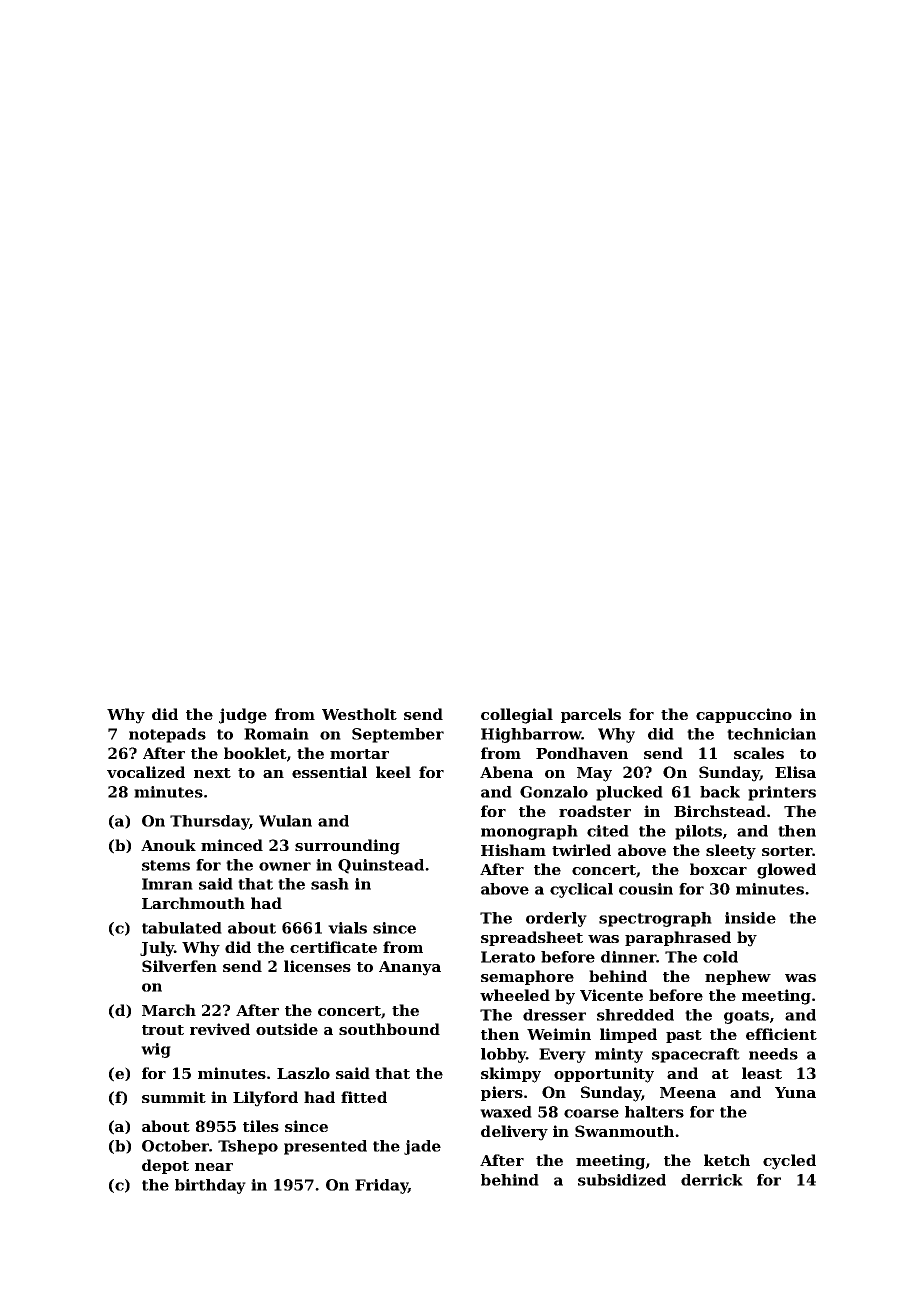 This document has height=1308, width=924. I want to click on depot, so click(165, 1166).
